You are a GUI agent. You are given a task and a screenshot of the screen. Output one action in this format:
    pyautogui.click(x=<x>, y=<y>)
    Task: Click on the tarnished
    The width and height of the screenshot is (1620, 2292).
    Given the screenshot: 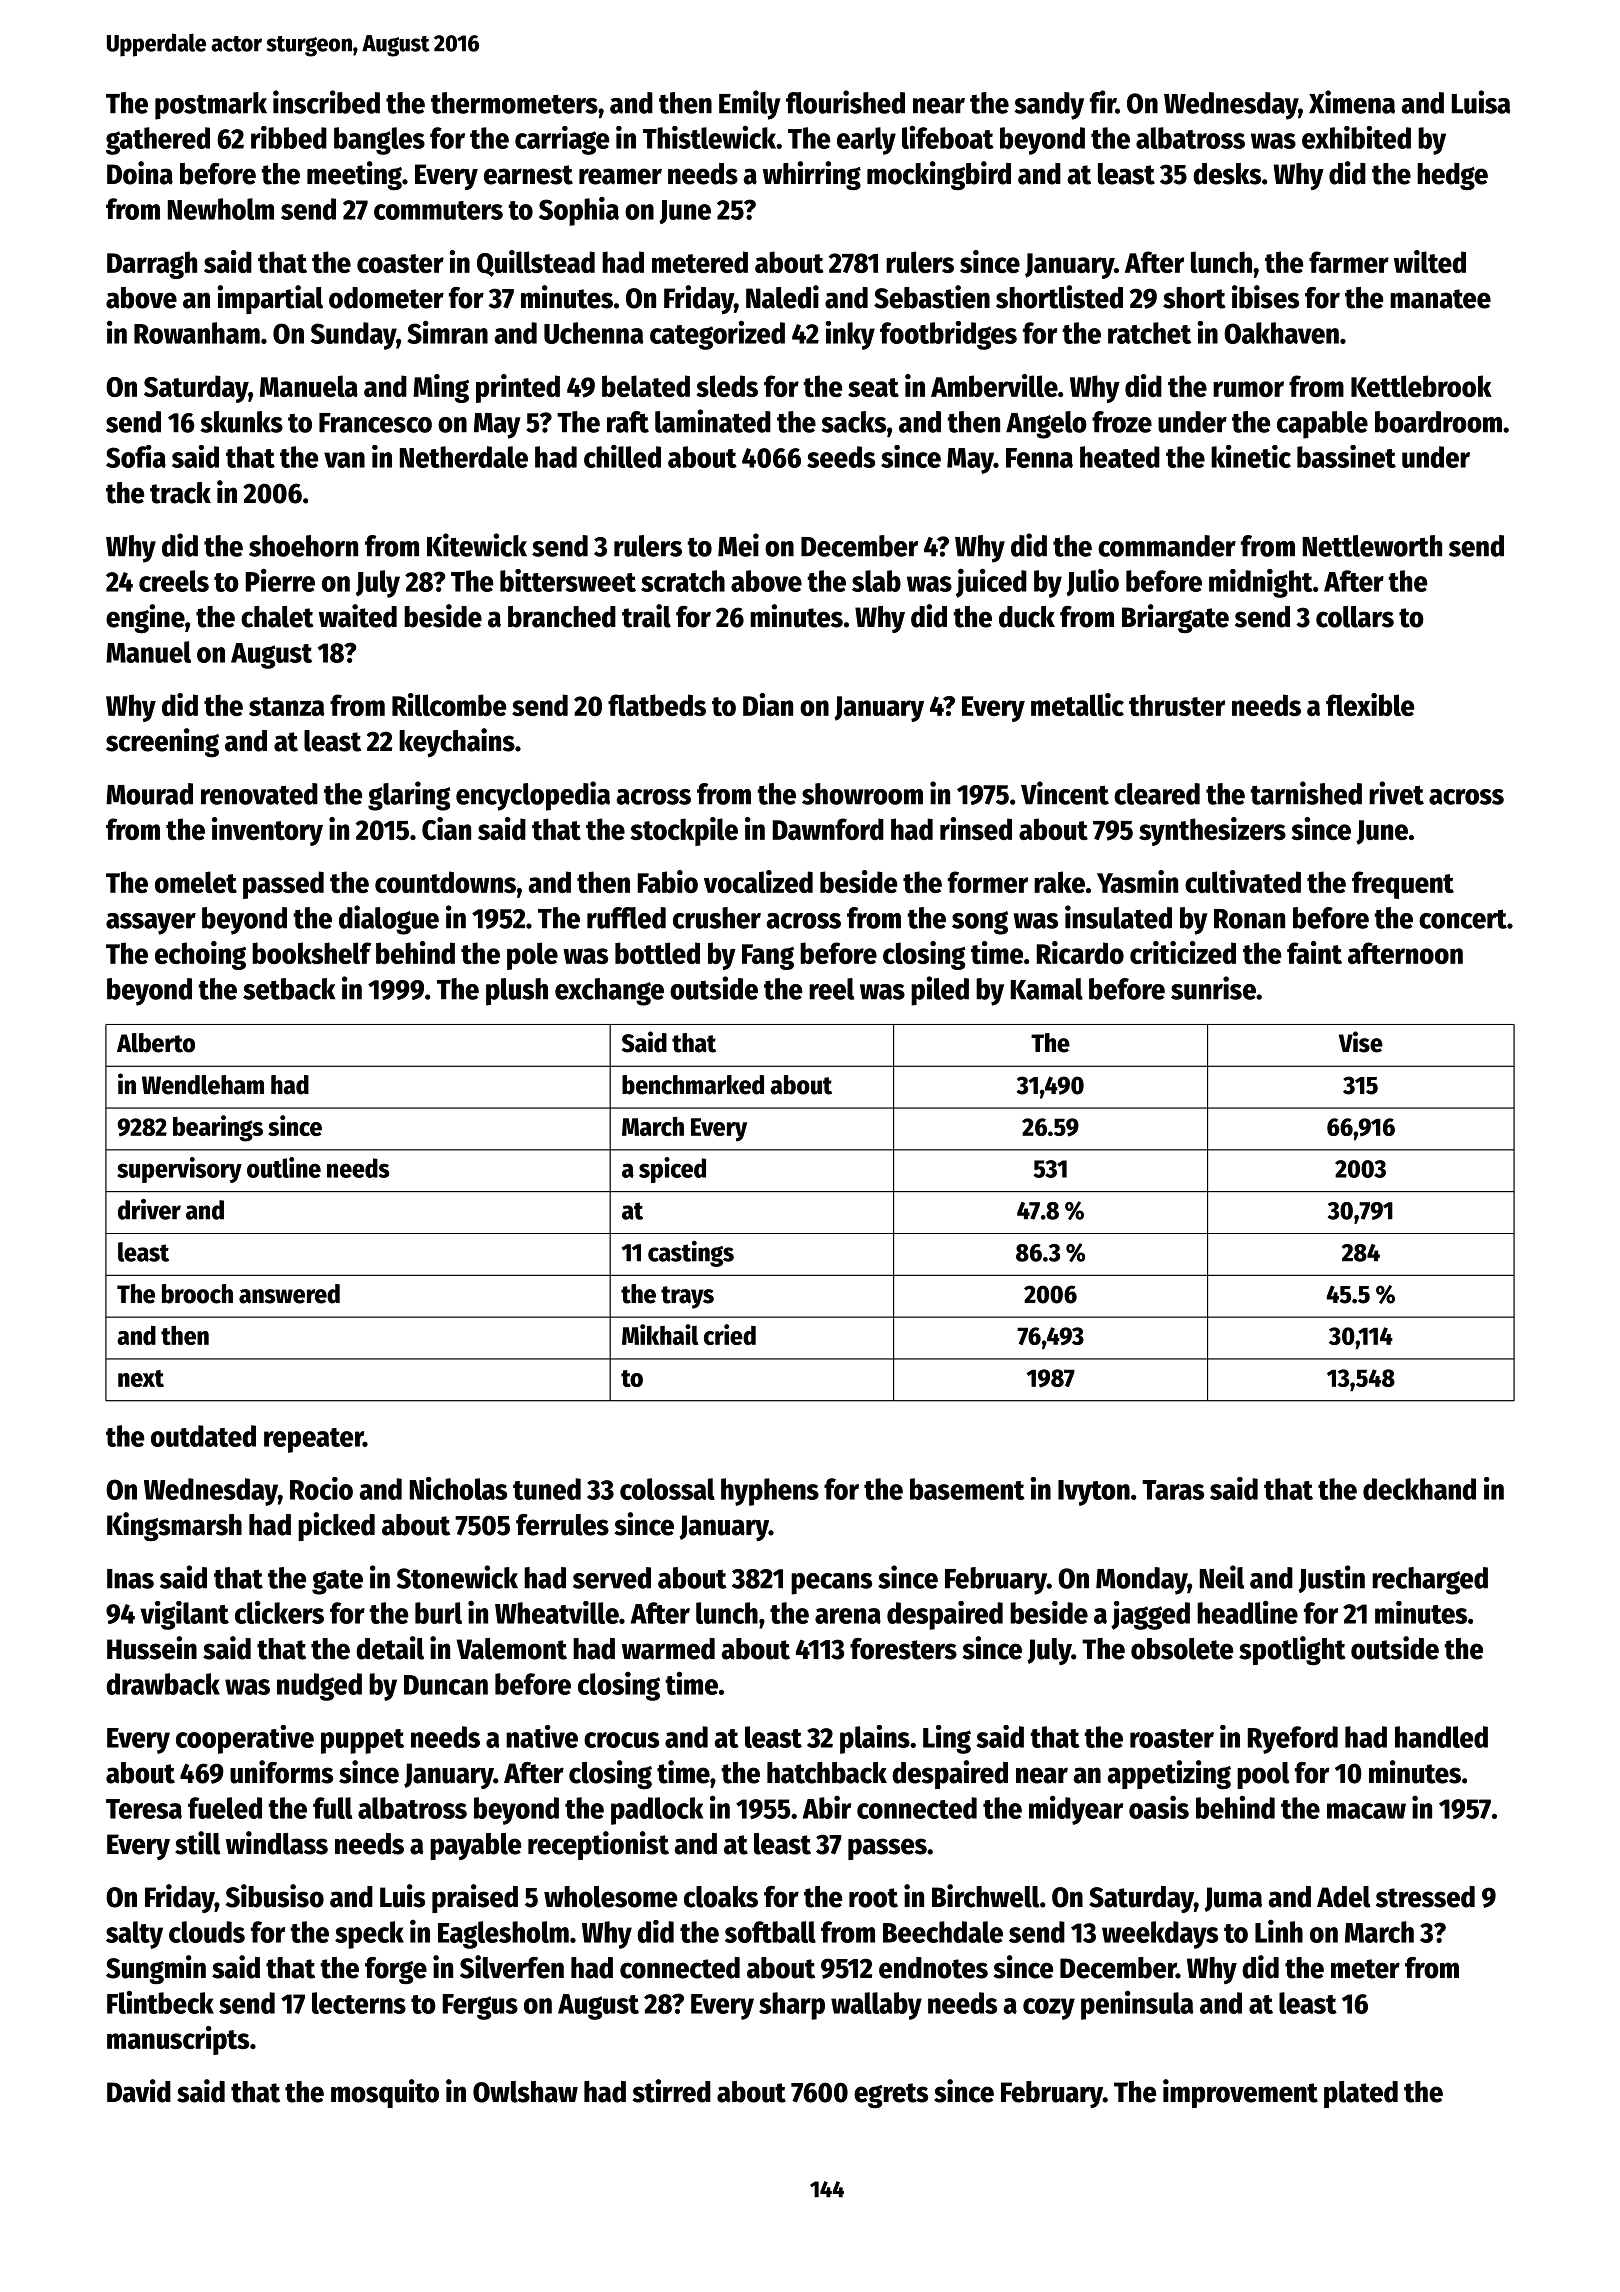 What is the action you would take?
    pyautogui.click(x=1306, y=793)
